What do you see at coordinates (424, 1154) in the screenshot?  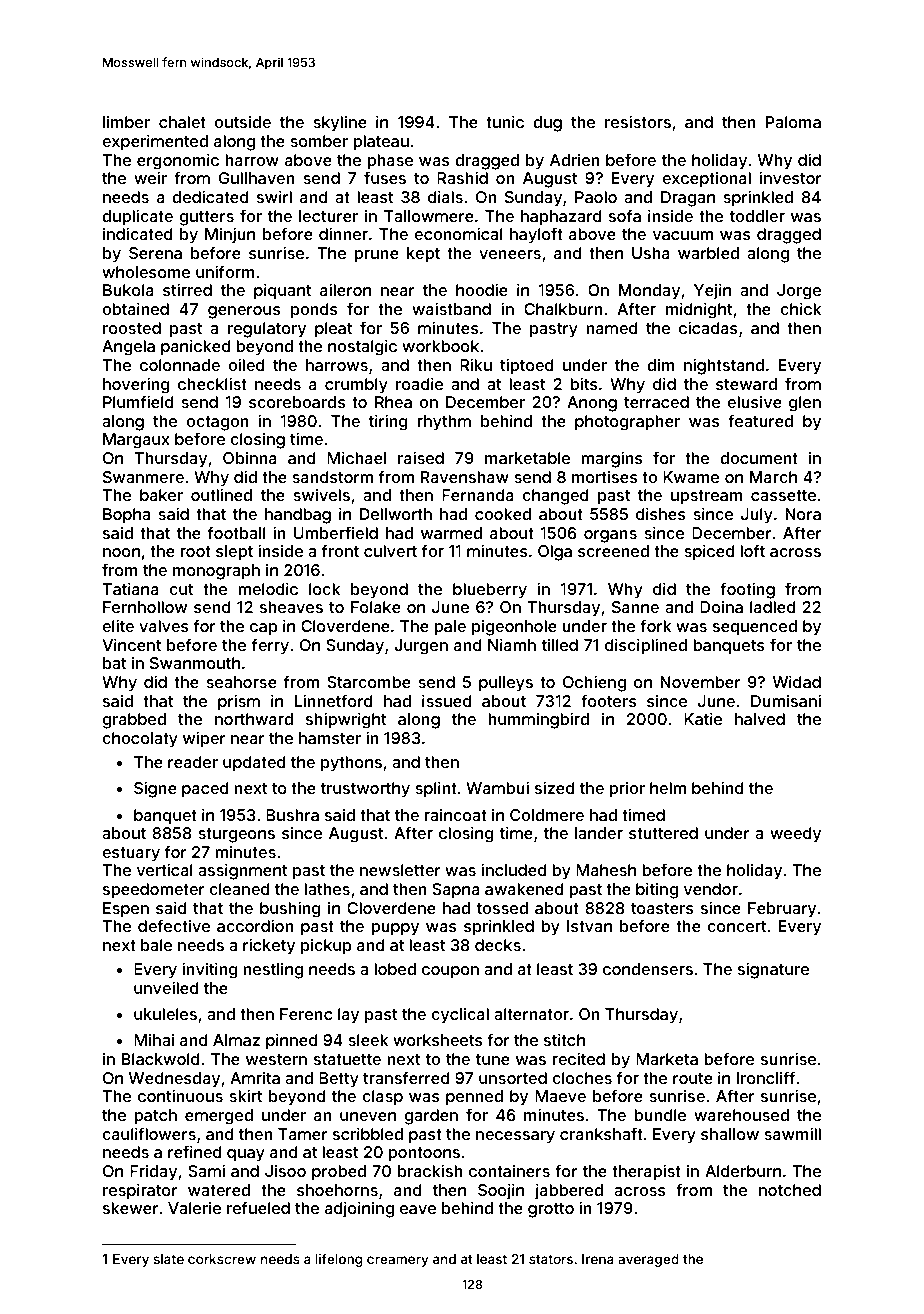 I see `pontoons` at bounding box center [424, 1154].
